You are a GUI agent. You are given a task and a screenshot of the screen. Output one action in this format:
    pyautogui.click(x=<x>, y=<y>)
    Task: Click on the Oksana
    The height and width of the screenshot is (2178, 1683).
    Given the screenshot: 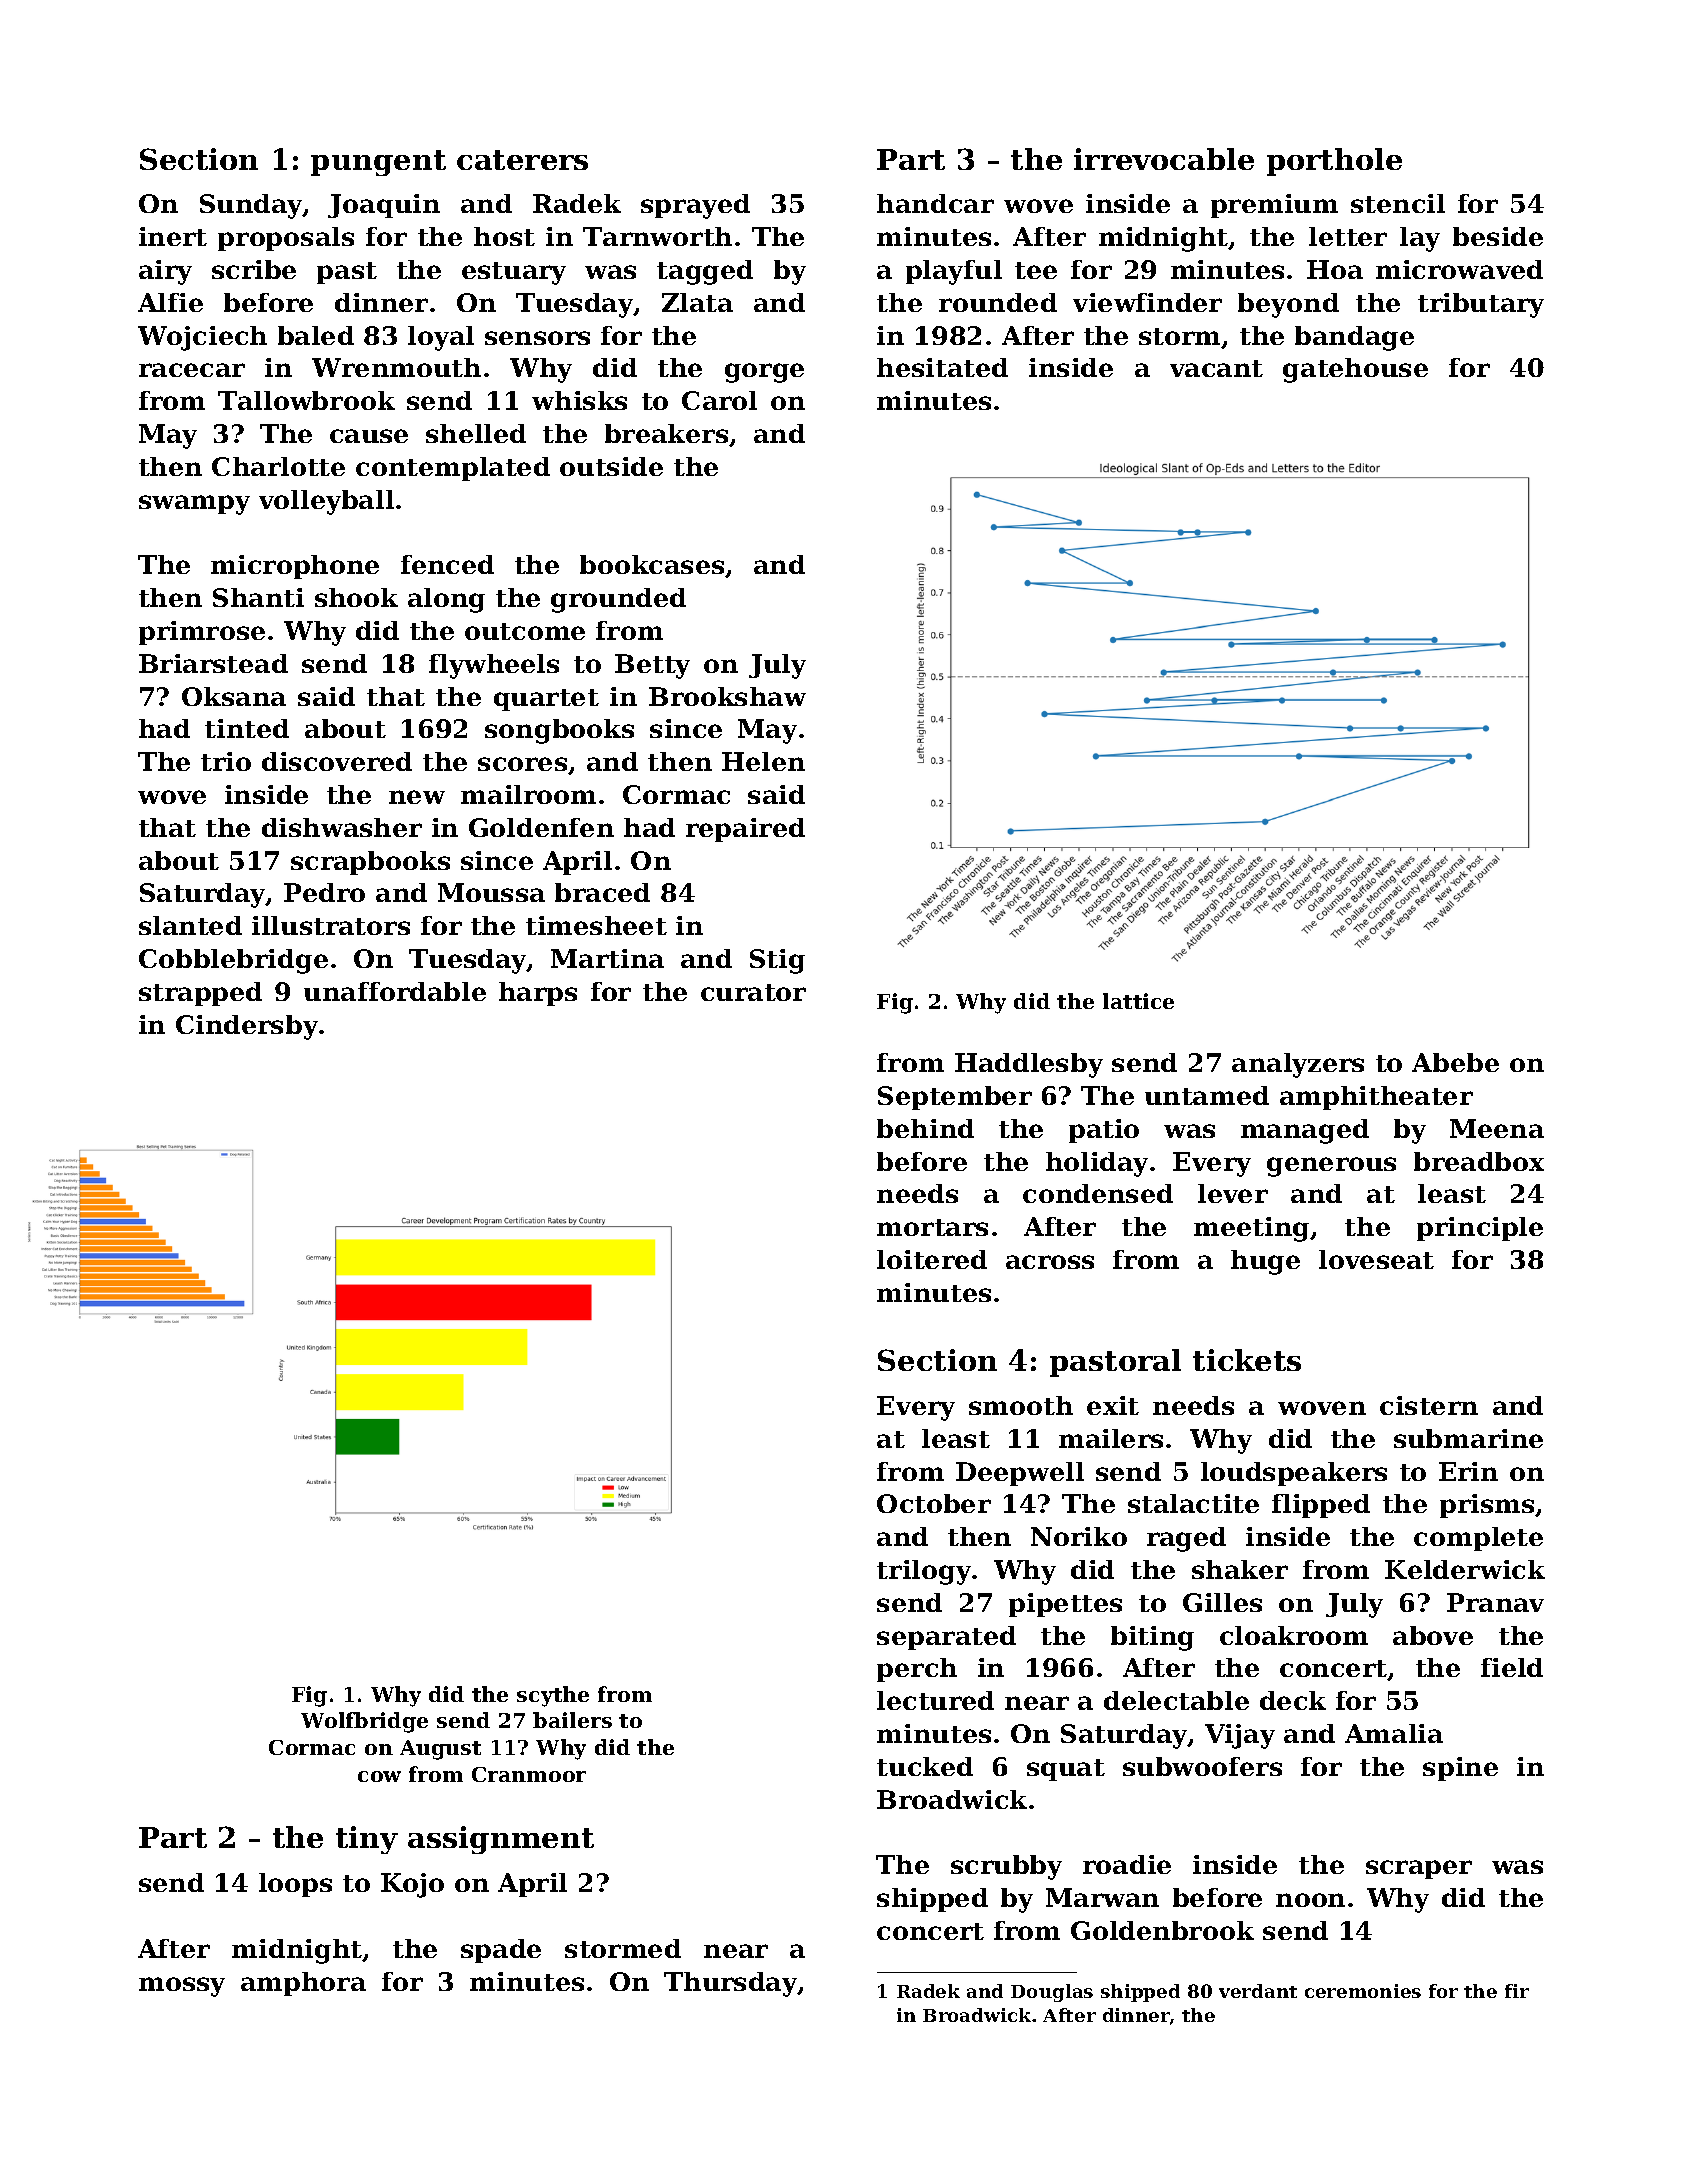 What is the action you would take?
    pyautogui.click(x=234, y=696)
